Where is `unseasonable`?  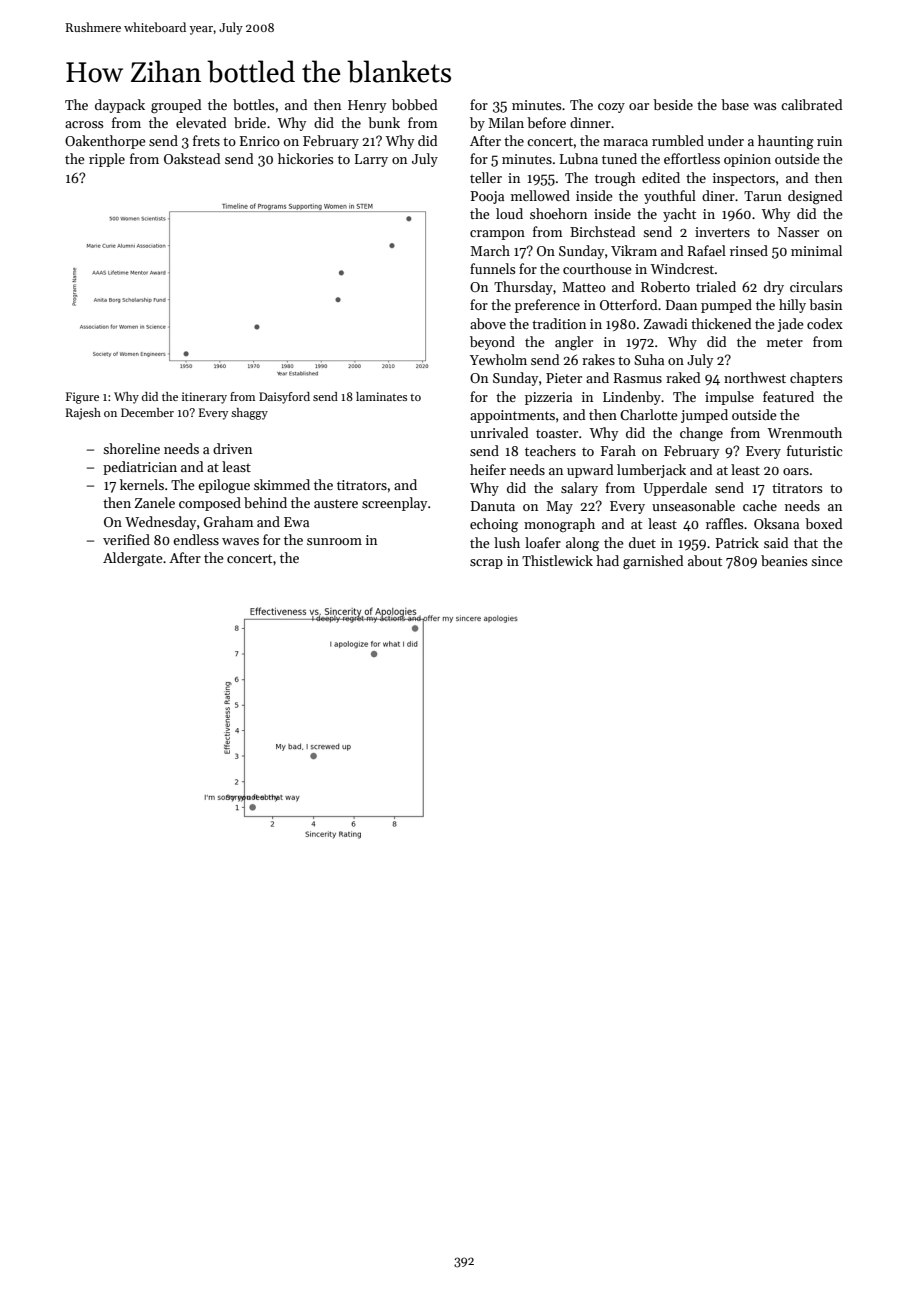
unseasonable is located at coordinates (693, 505).
